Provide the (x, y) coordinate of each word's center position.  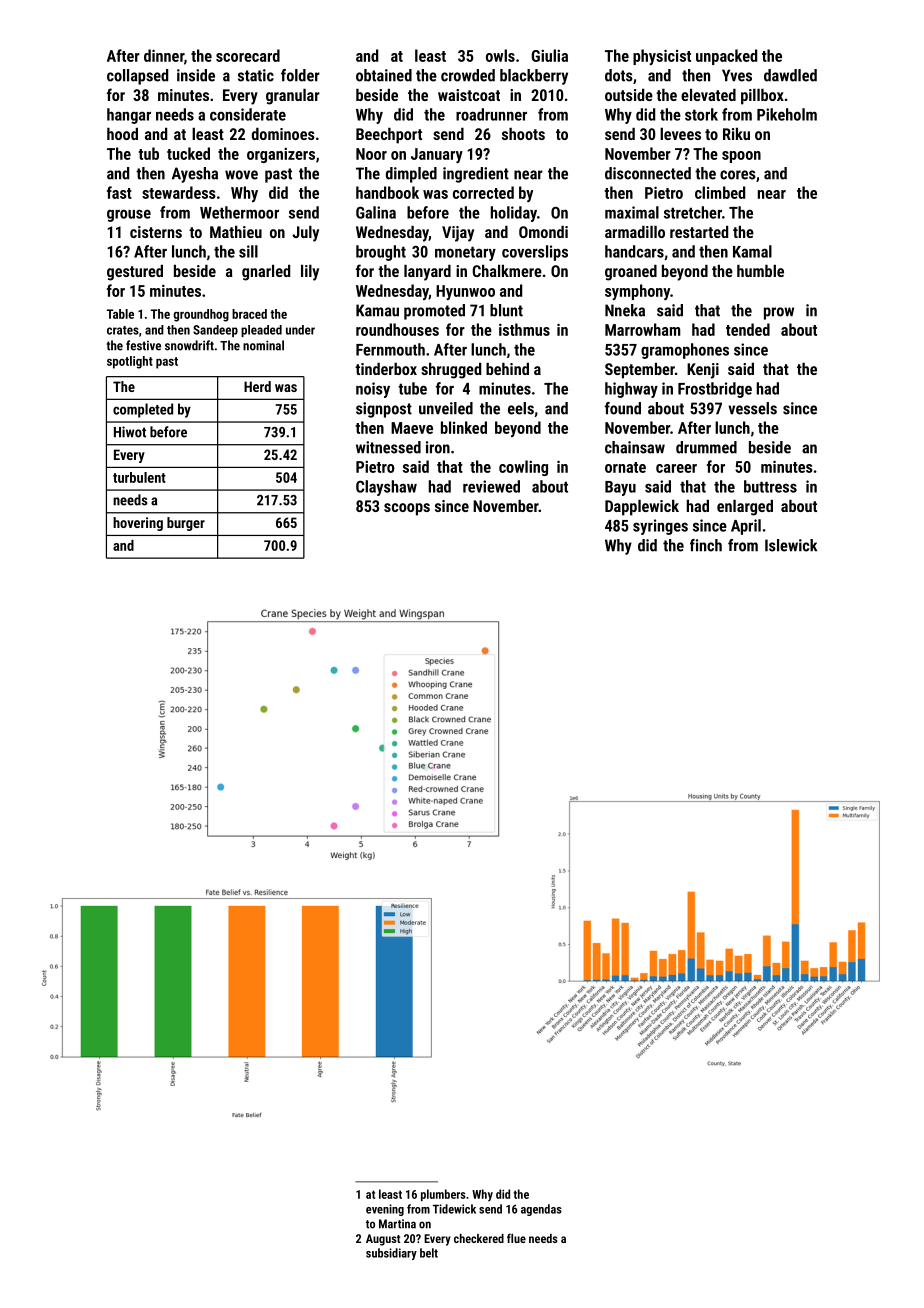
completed (143, 410)
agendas (541, 1210)
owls (500, 55)
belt (429, 1253)
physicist (662, 57)
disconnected (648, 173)
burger (186, 524)
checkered (479, 1238)
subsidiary (391, 1254)
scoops (407, 509)
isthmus (524, 329)
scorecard (248, 55)
